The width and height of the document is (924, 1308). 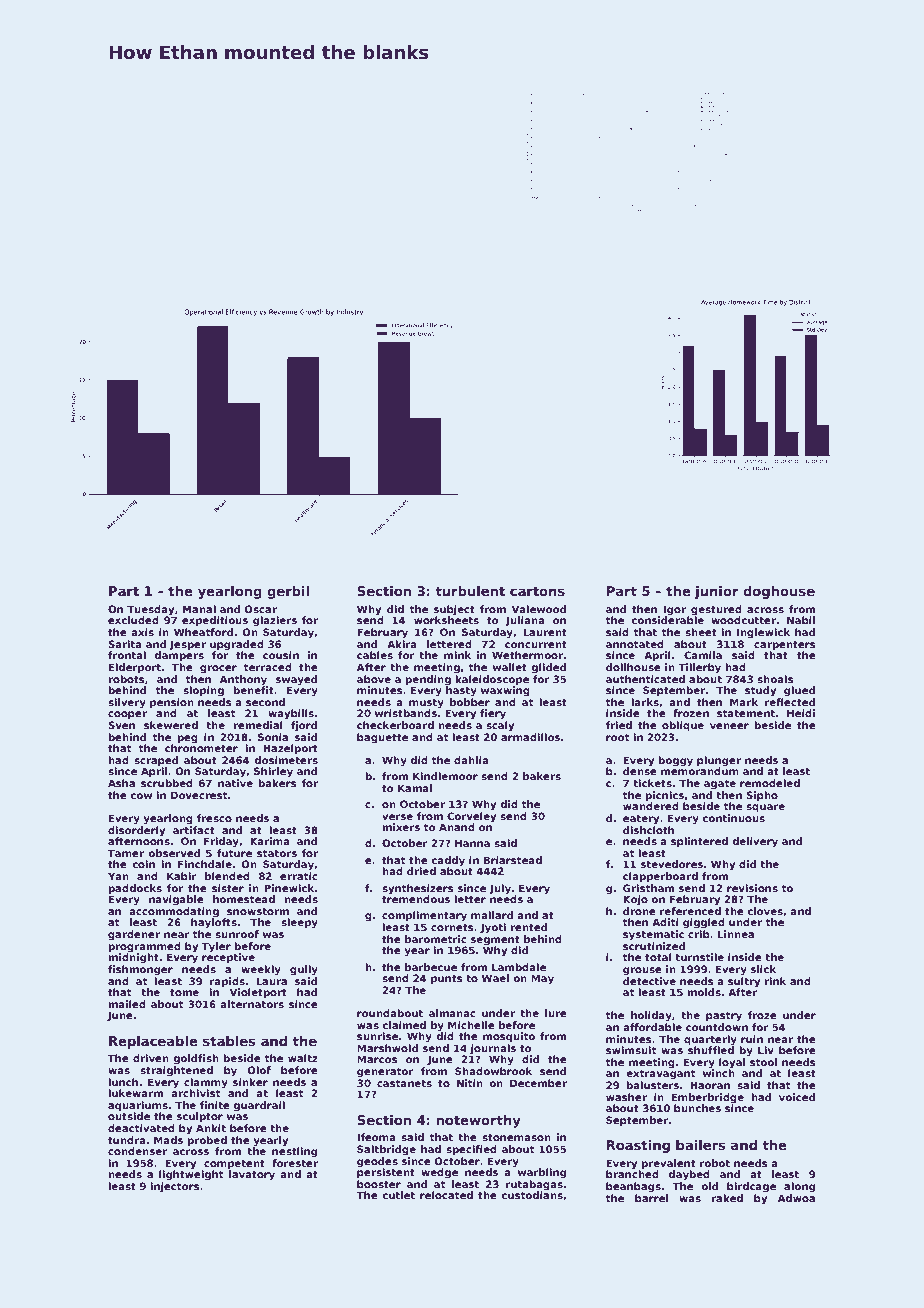 I want to click on mallard, so click(x=492, y=915).
